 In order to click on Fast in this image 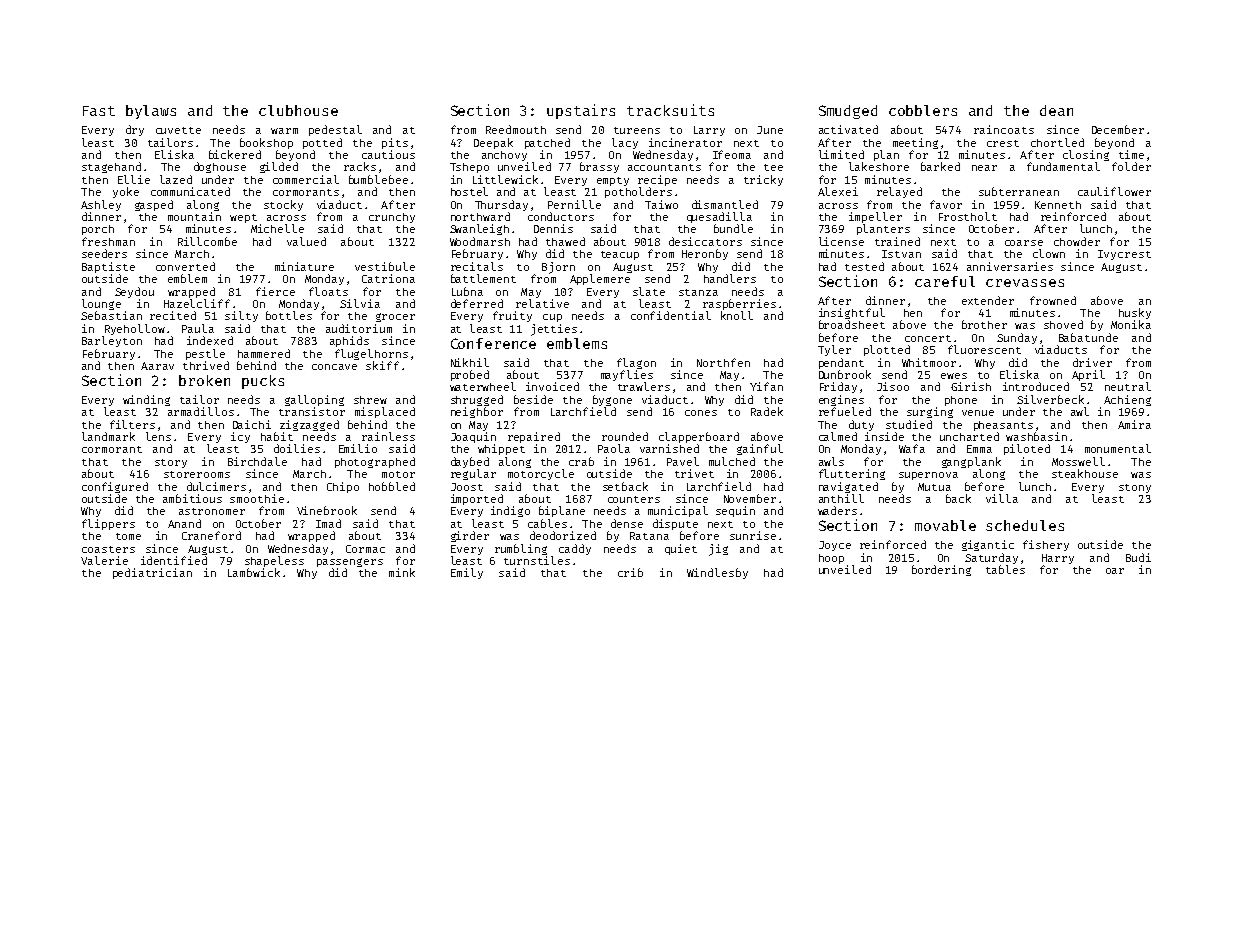, I will do `click(99, 111)`.
